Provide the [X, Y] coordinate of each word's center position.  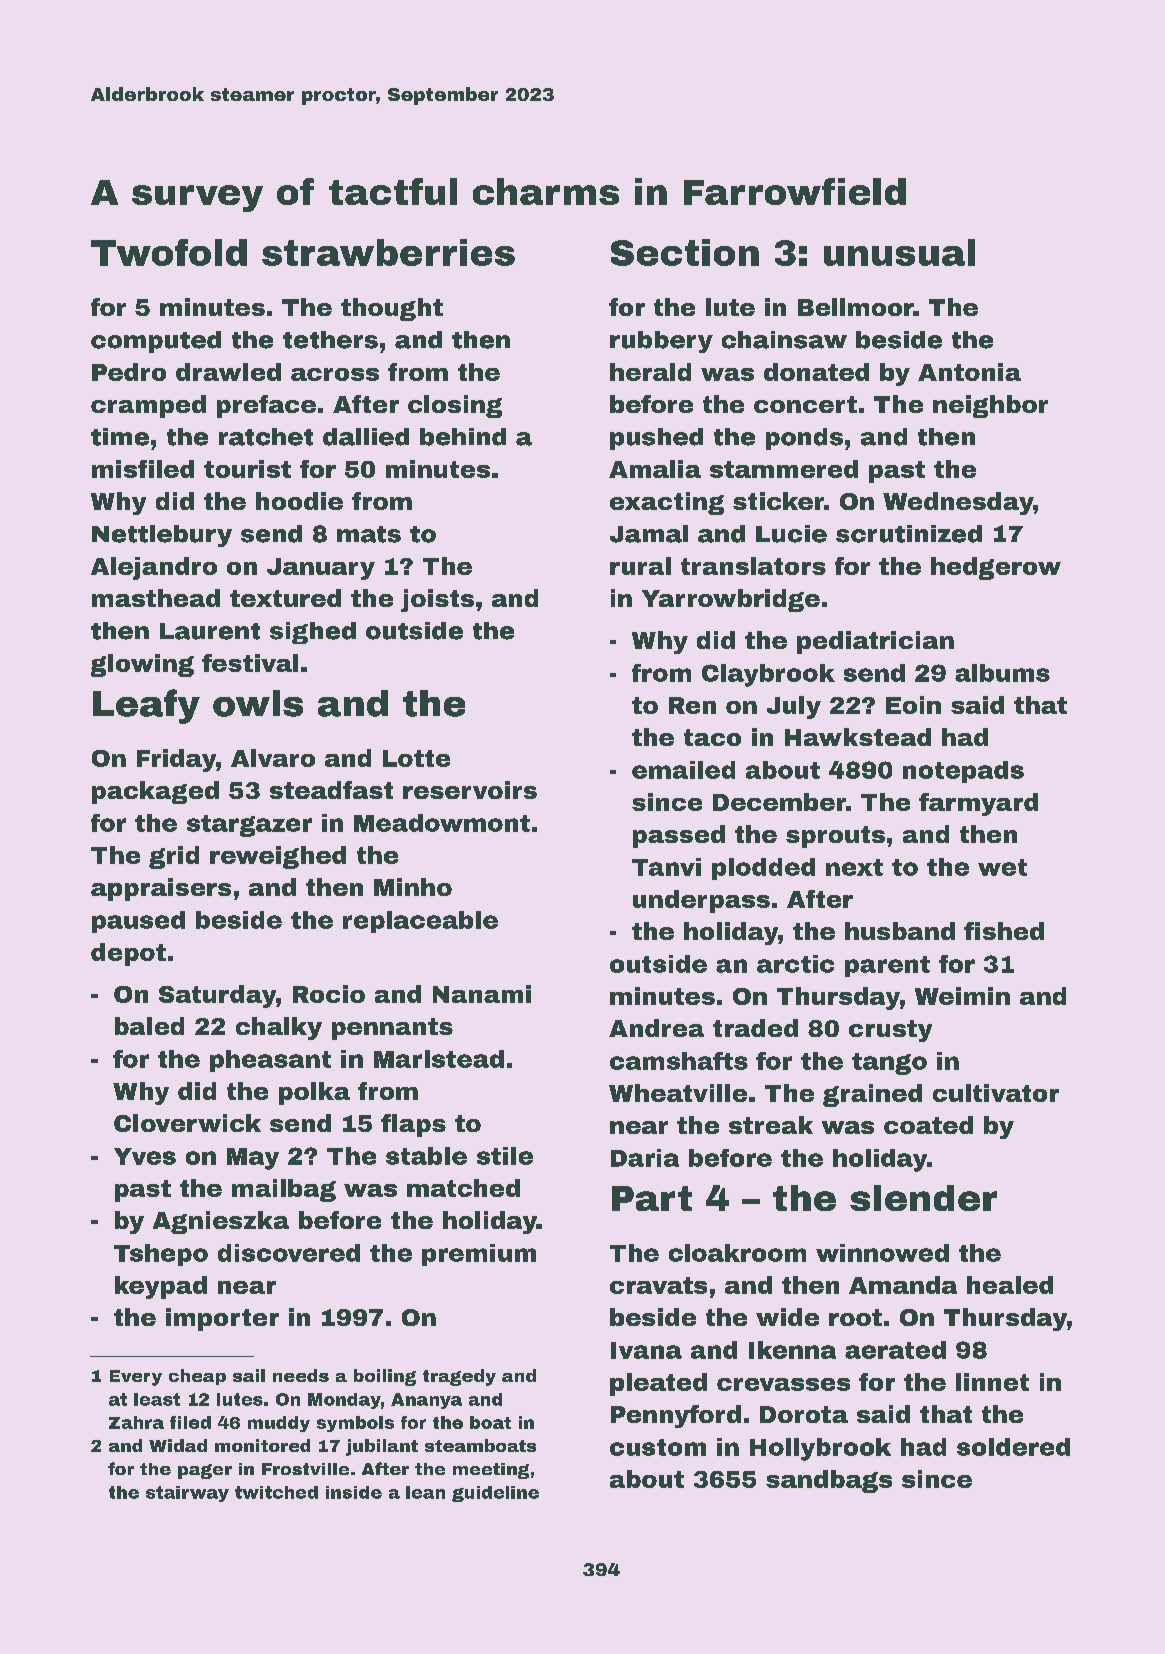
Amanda [903, 1285]
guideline [495, 1494]
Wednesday [958, 503]
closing [455, 406]
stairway [187, 1494]
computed [156, 342]
